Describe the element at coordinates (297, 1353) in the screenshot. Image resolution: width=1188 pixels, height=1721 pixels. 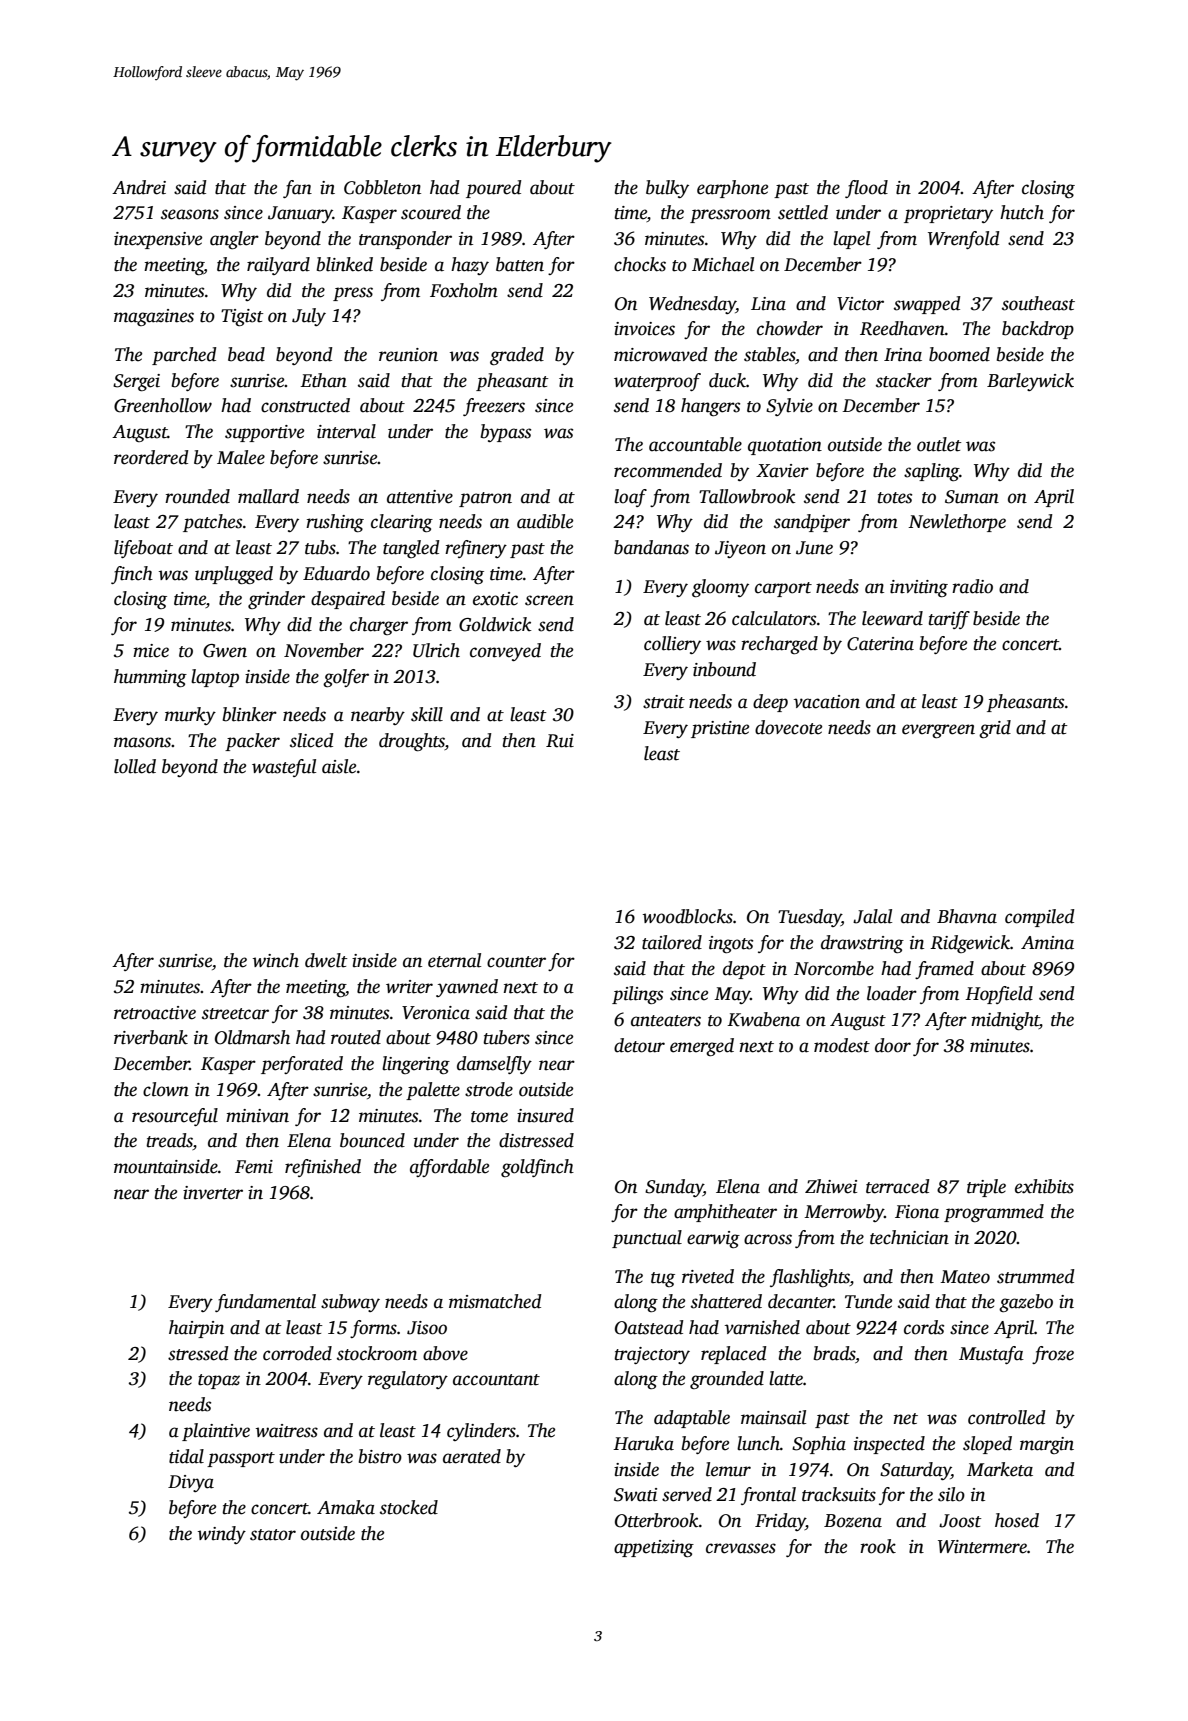
I see `corroded` at that location.
